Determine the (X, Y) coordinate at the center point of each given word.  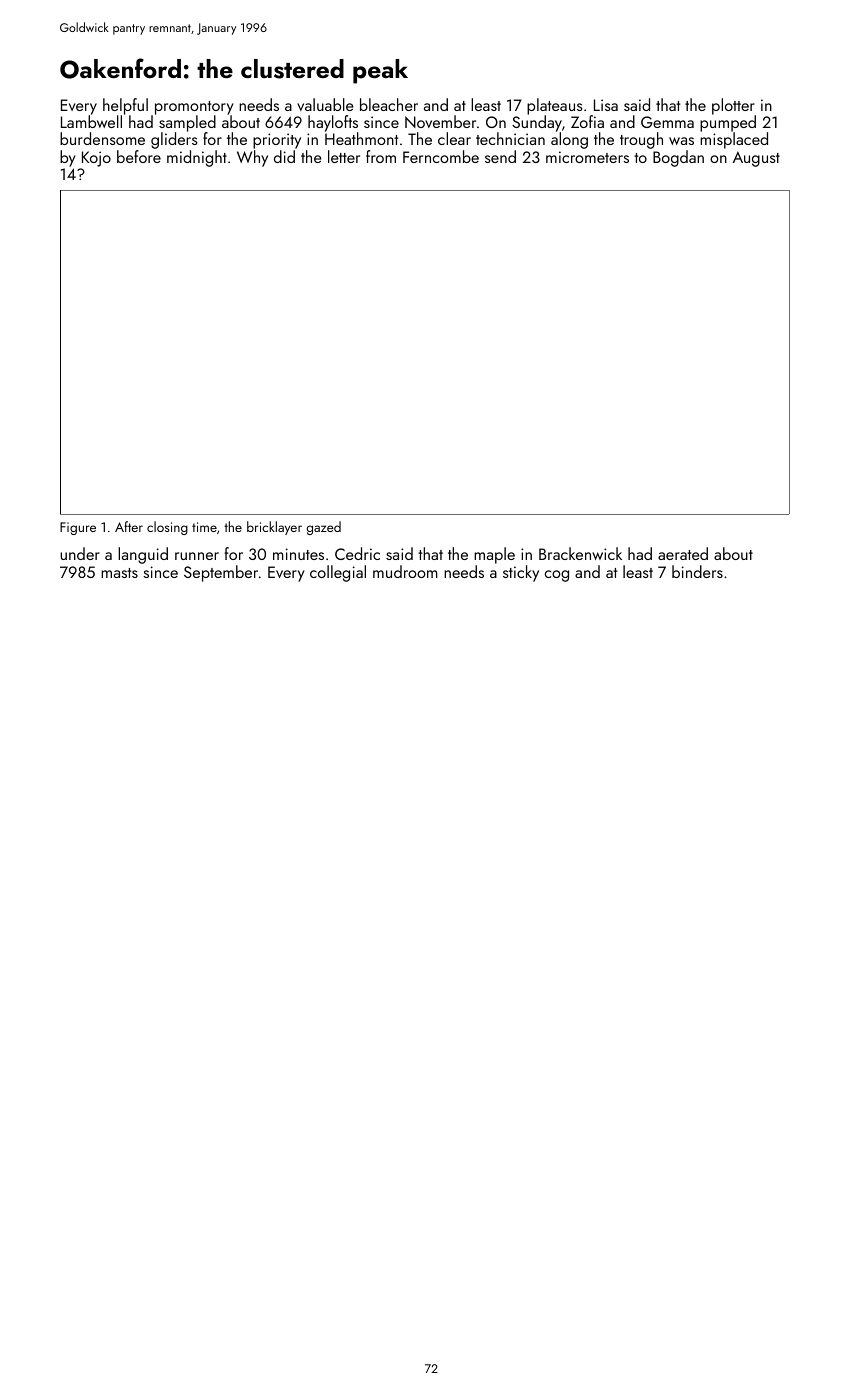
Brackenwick (580, 553)
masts (119, 573)
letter (344, 156)
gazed (324, 528)
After (129, 526)
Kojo (96, 159)
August (756, 159)
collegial (338, 573)
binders (697, 571)
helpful (125, 106)
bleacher (389, 104)
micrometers (587, 157)
